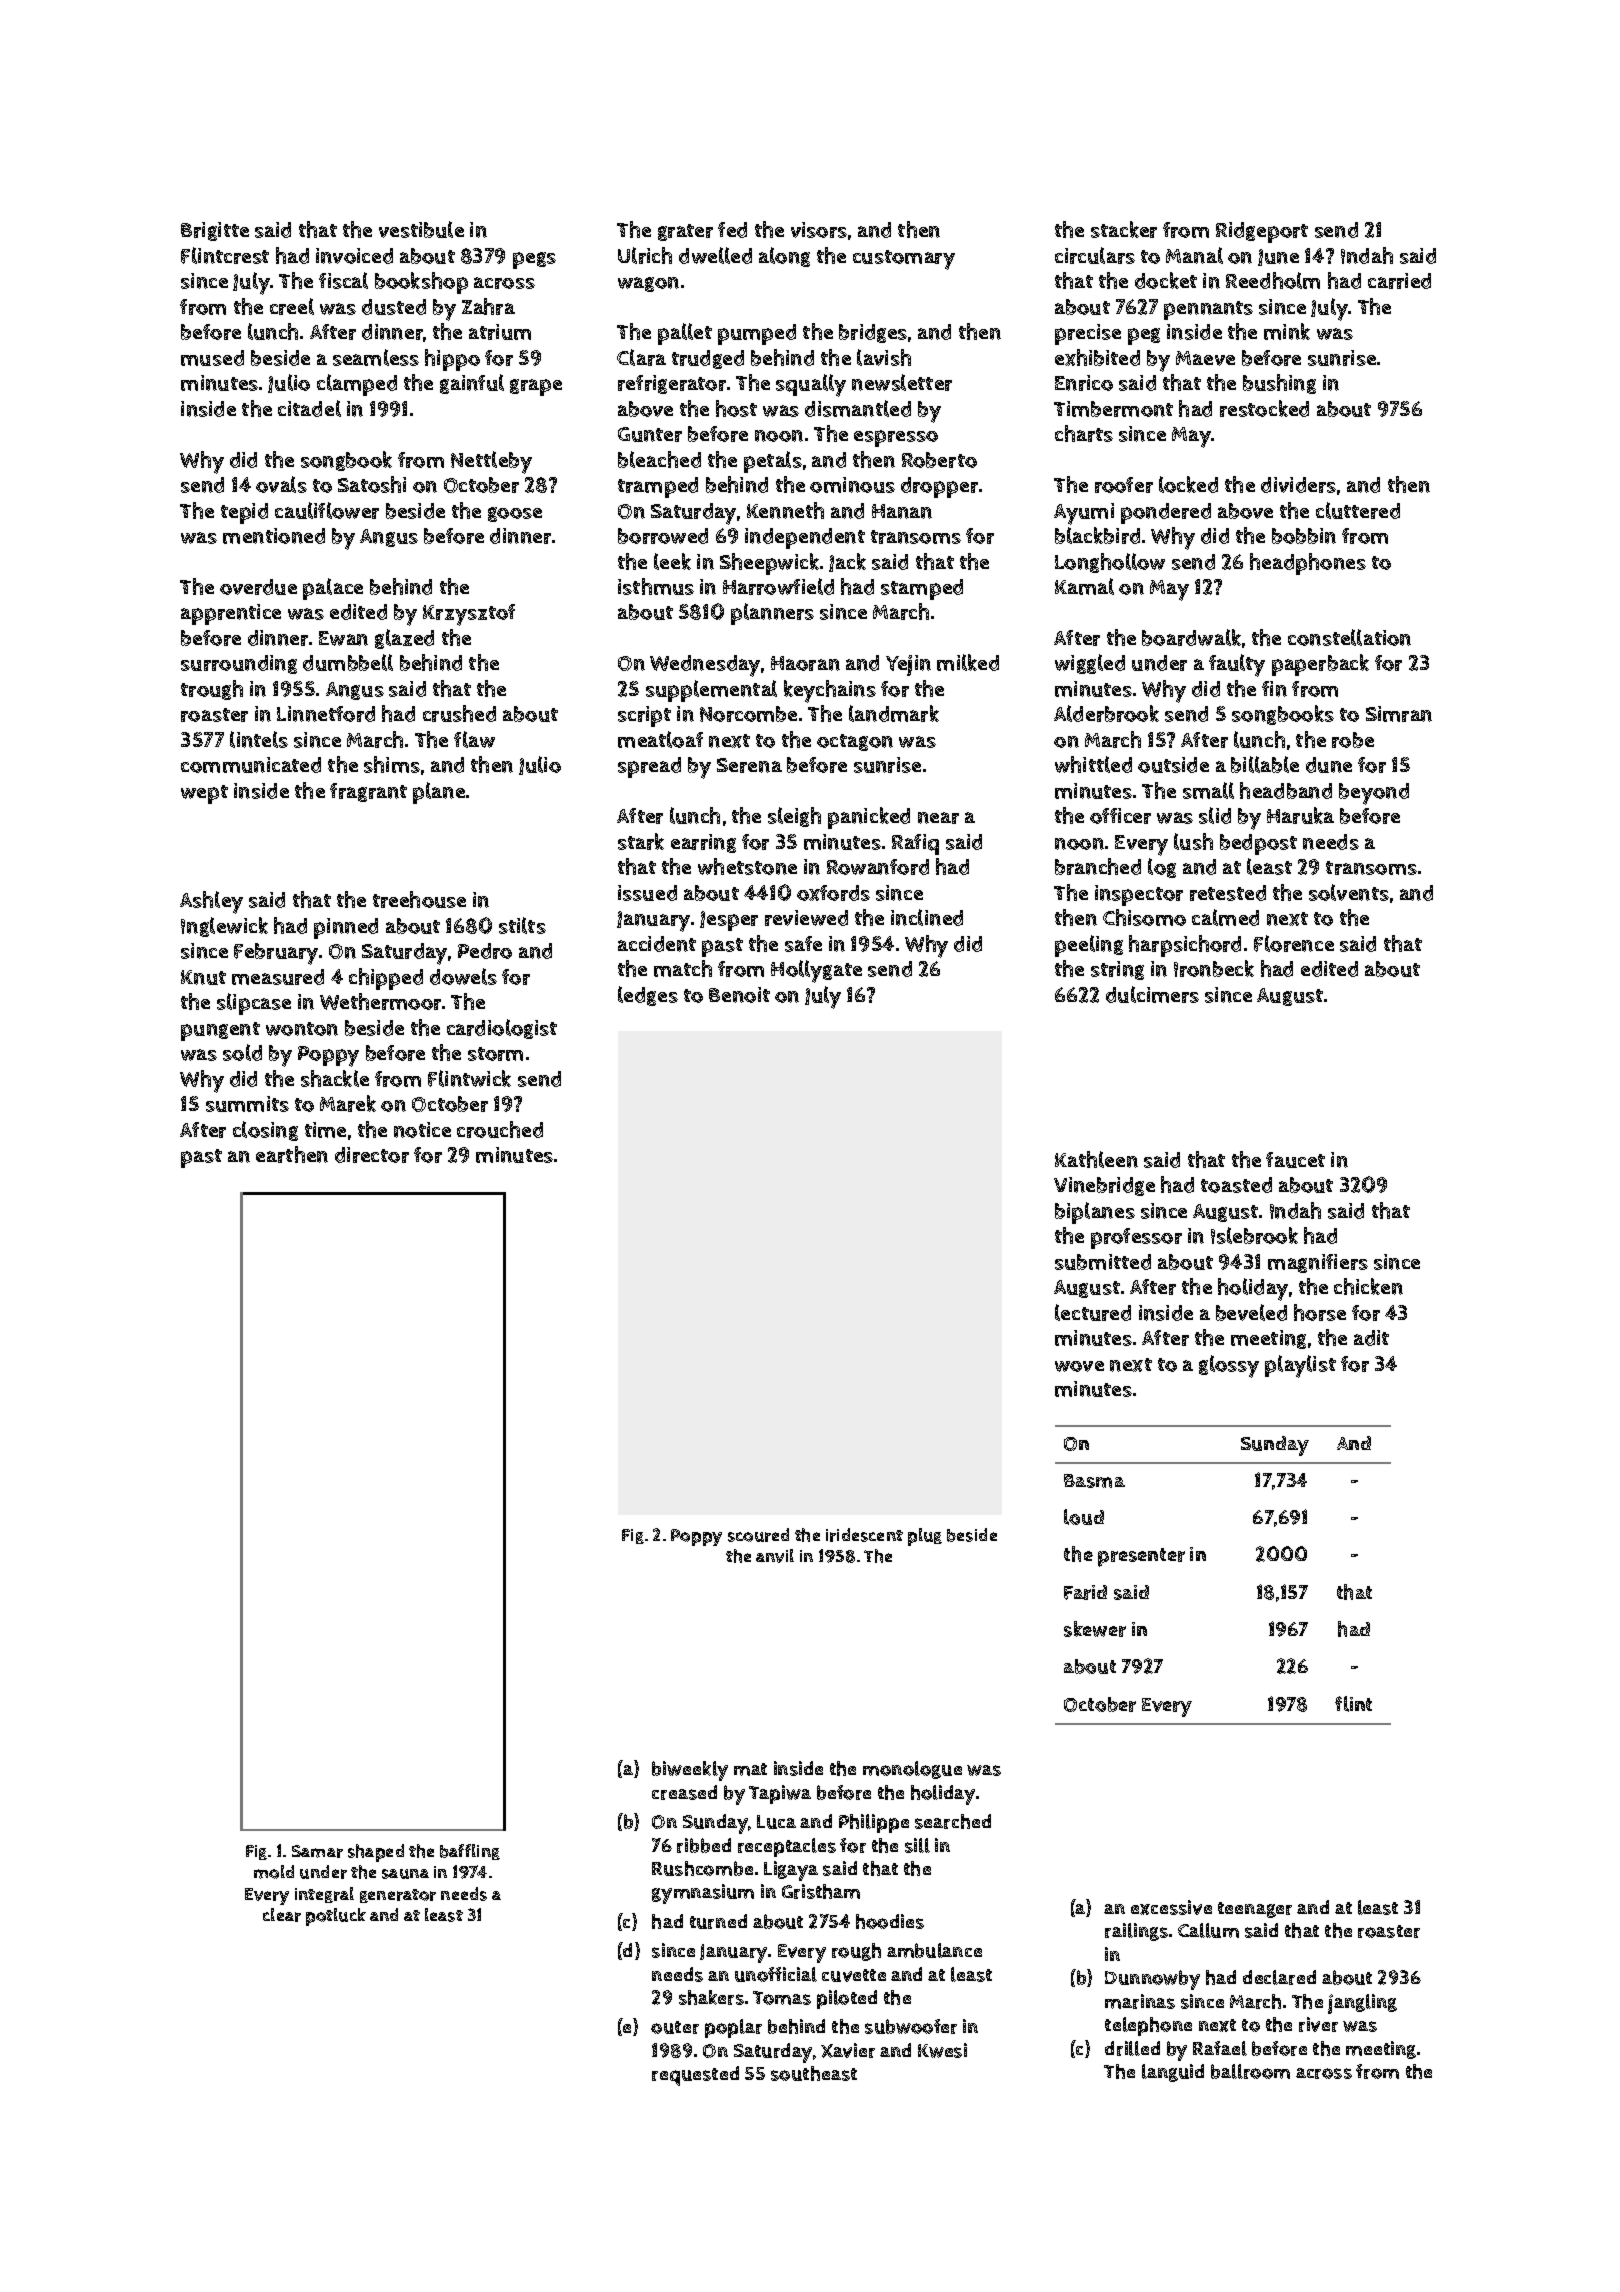  What do you see at coordinates (1093, 1312) in the screenshot?
I see `lectured` at bounding box center [1093, 1312].
